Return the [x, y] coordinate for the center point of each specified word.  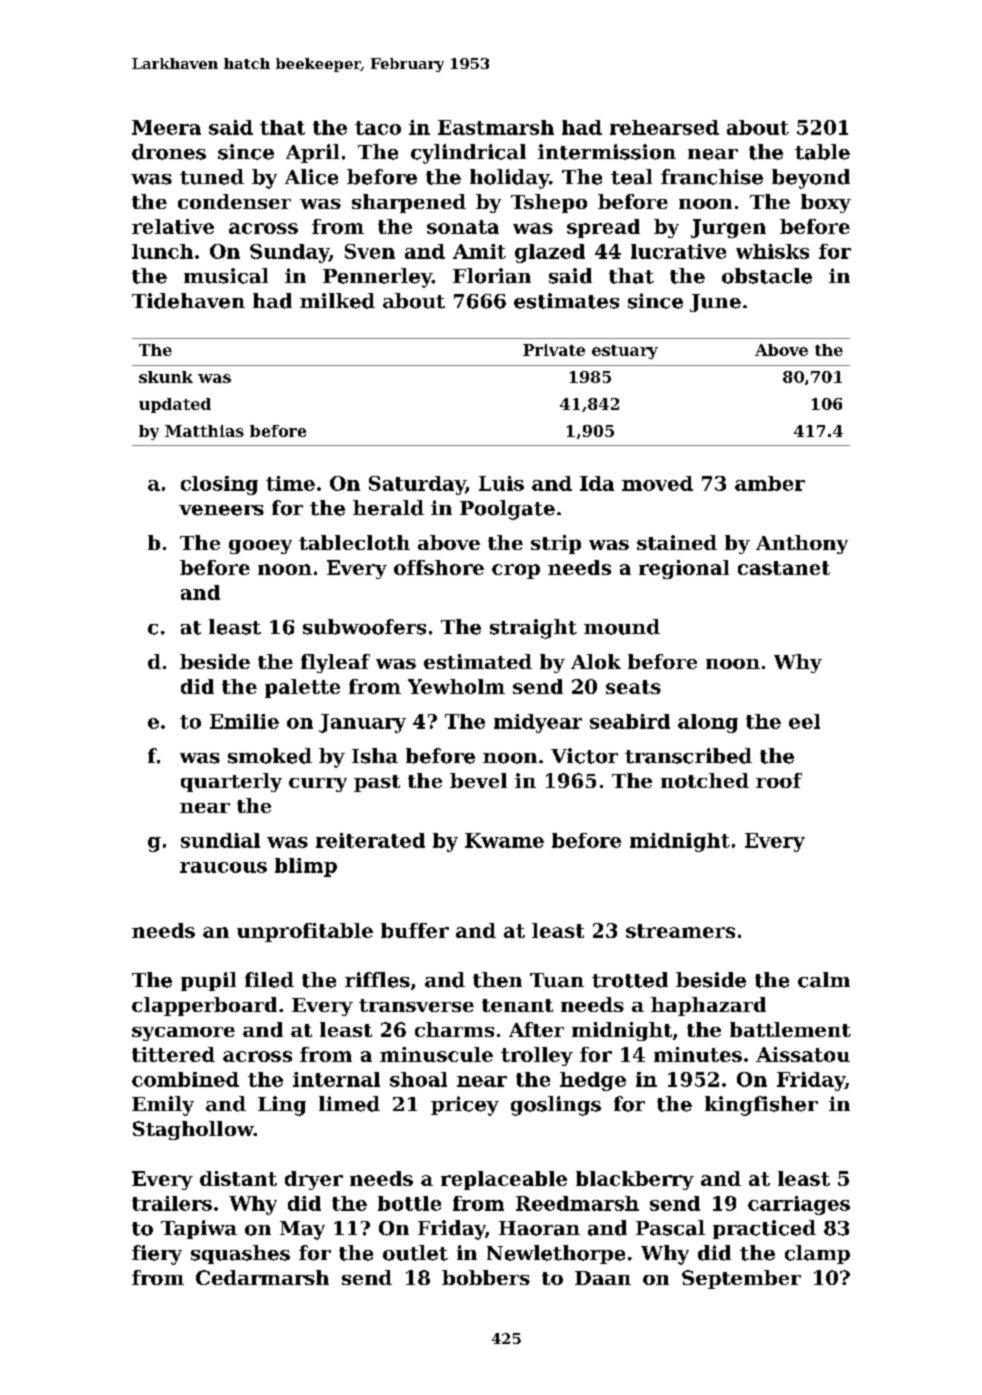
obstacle [767, 276]
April [312, 153]
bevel [478, 780]
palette [302, 688]
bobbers [486, 1277]
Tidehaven [188, 301]
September [741, 1279]
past [377, 783]
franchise [712, 177]
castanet [784, 568]
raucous [223, 867]
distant [238, 1178]
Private [554, 350]
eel [804, 721]
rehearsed [664, 127]
